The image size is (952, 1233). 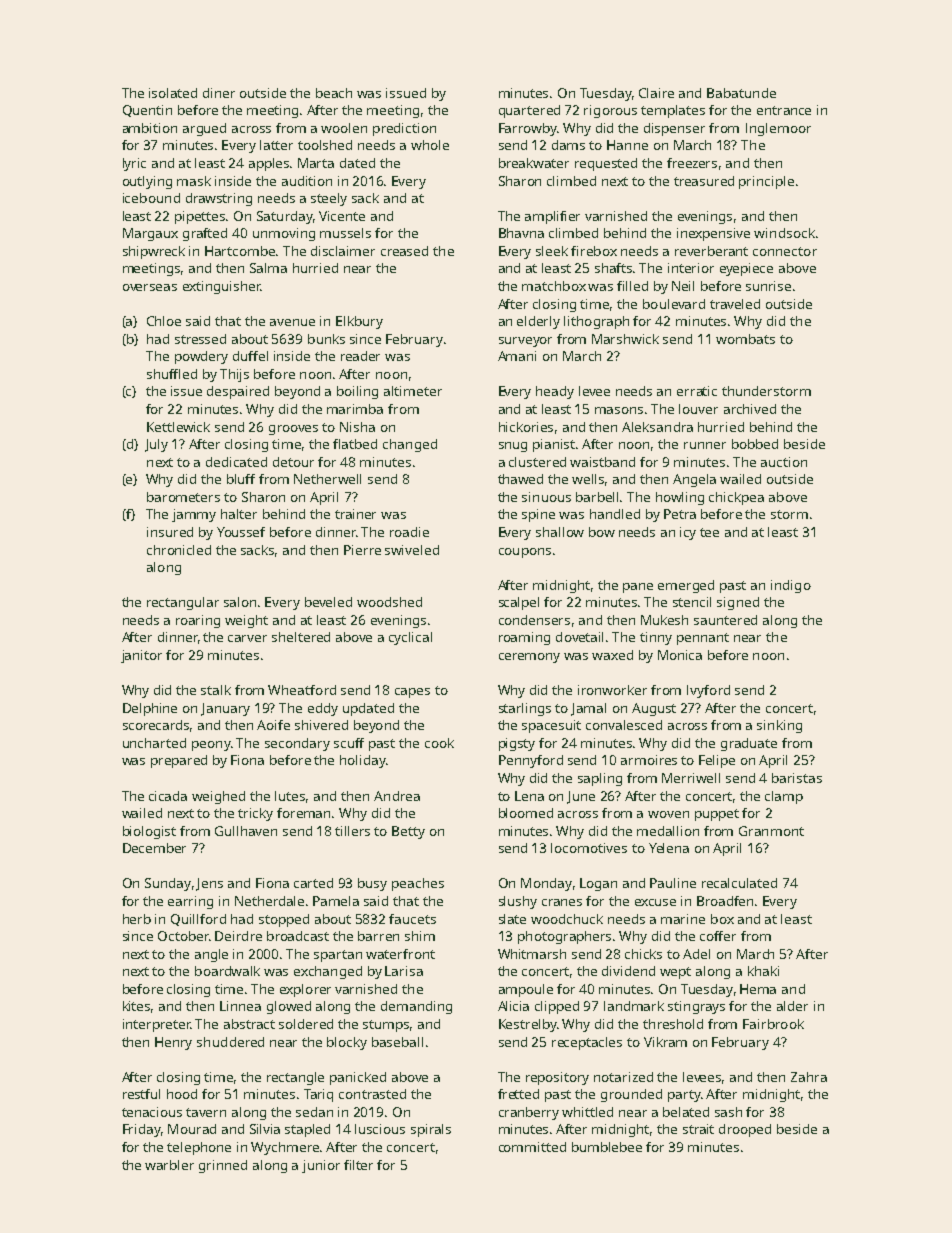 I want to click on Aleksandra, so click(x=657, y=427).
